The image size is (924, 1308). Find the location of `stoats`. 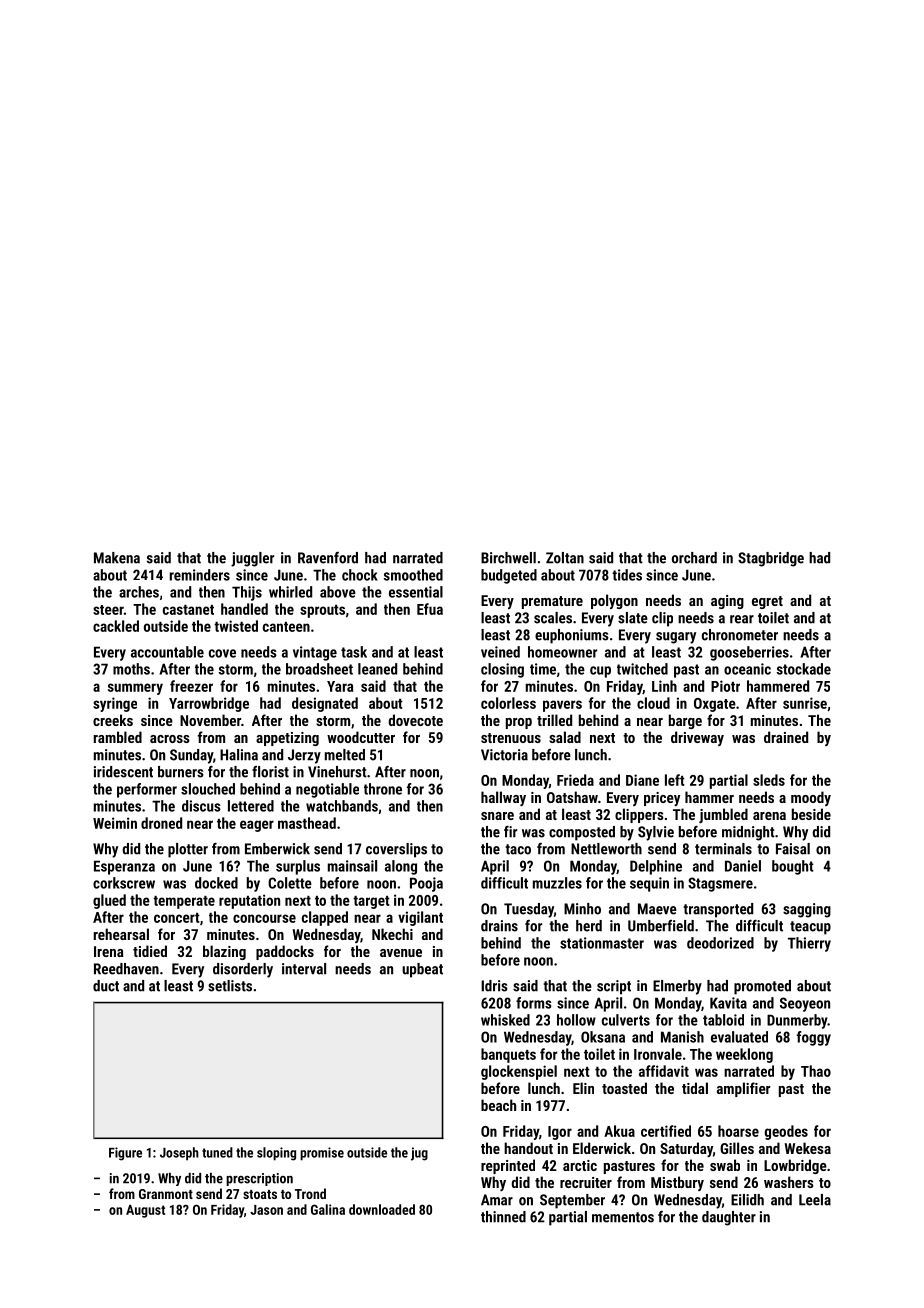

stoats is located at coordinates (260, 1194).
